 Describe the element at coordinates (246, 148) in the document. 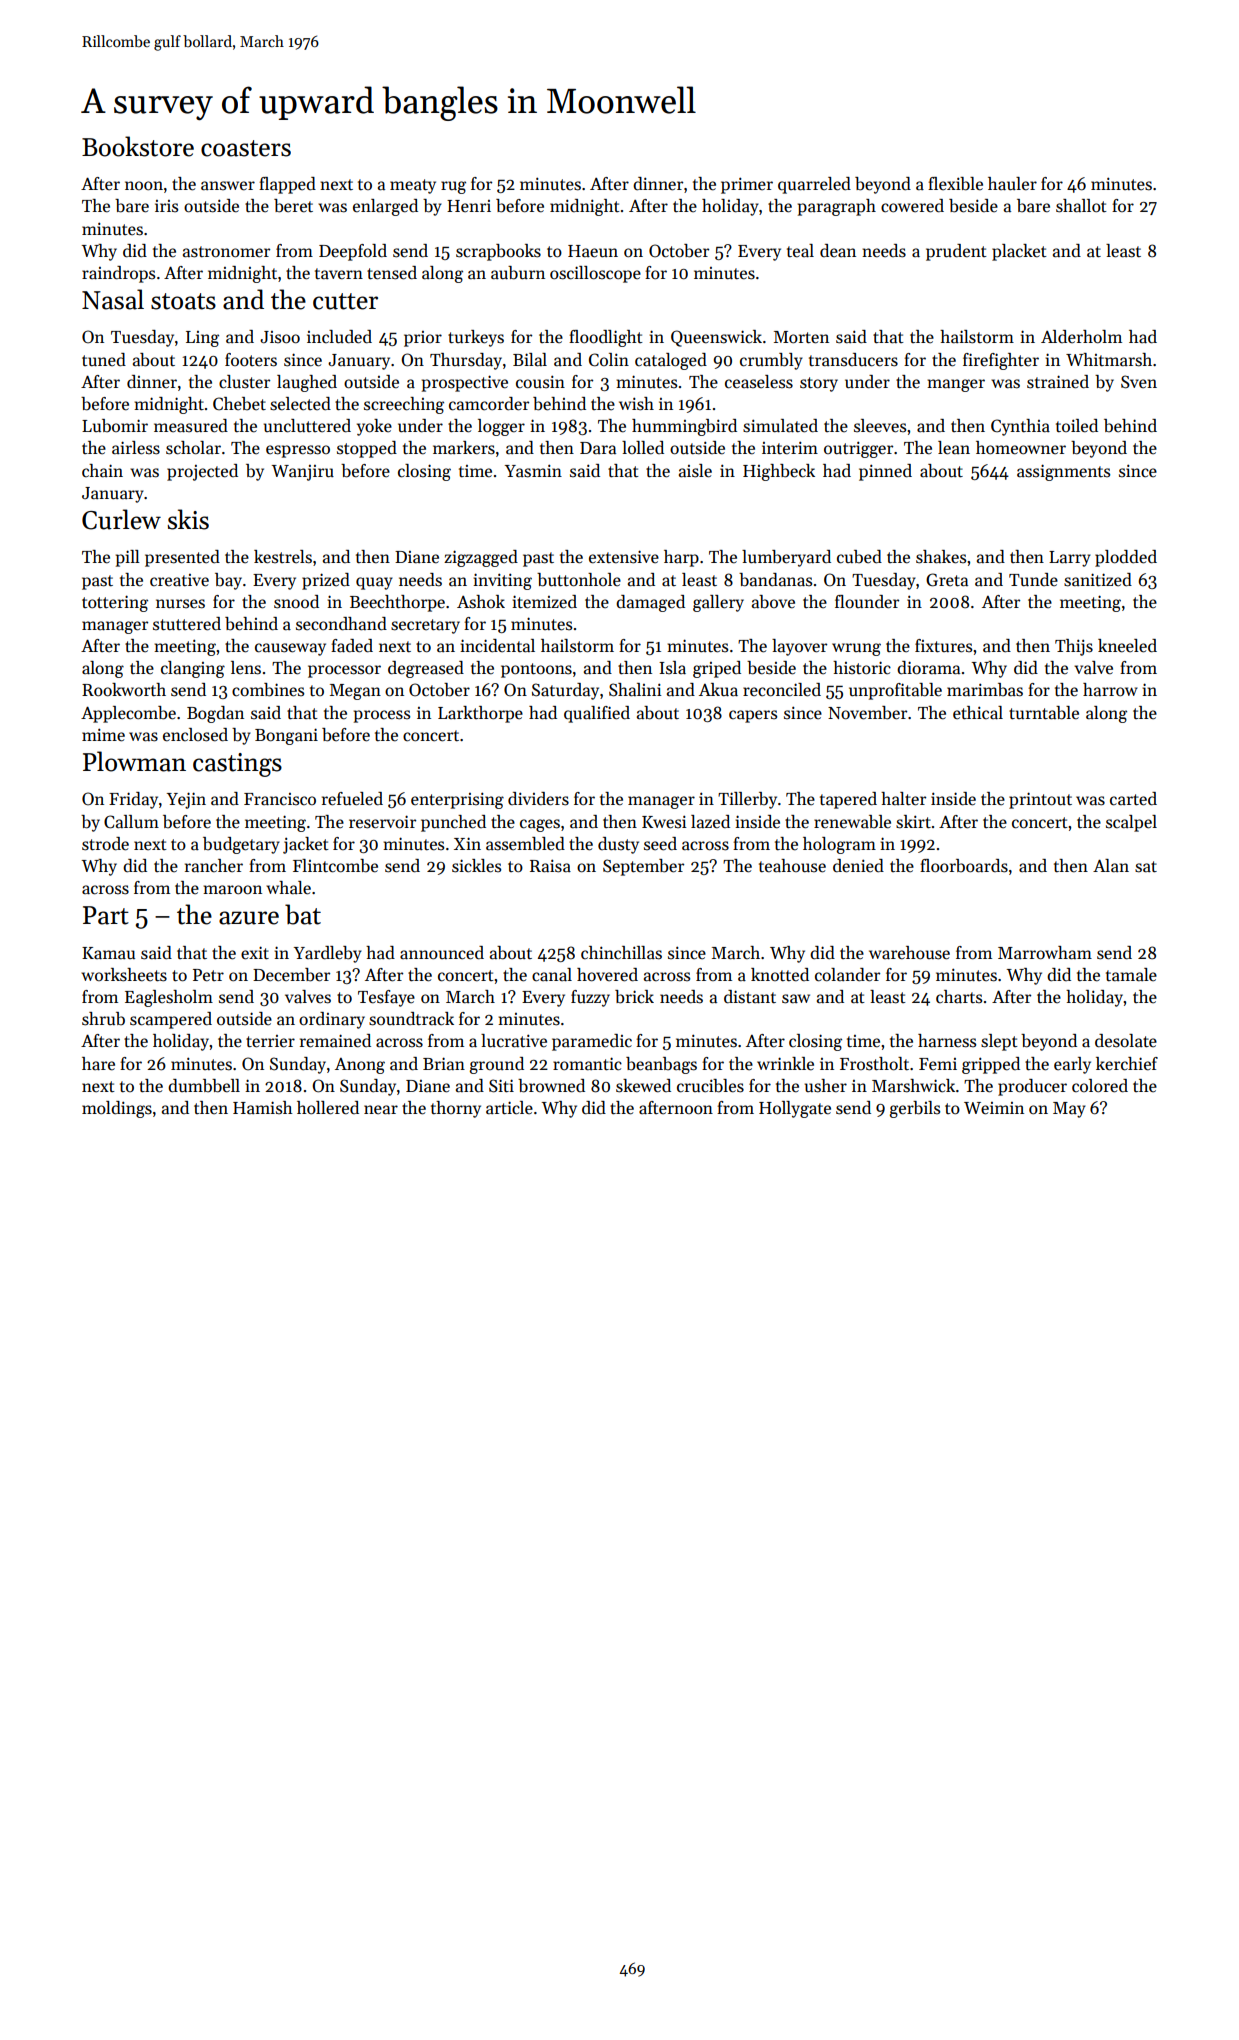

I see `coasters` at that location.
